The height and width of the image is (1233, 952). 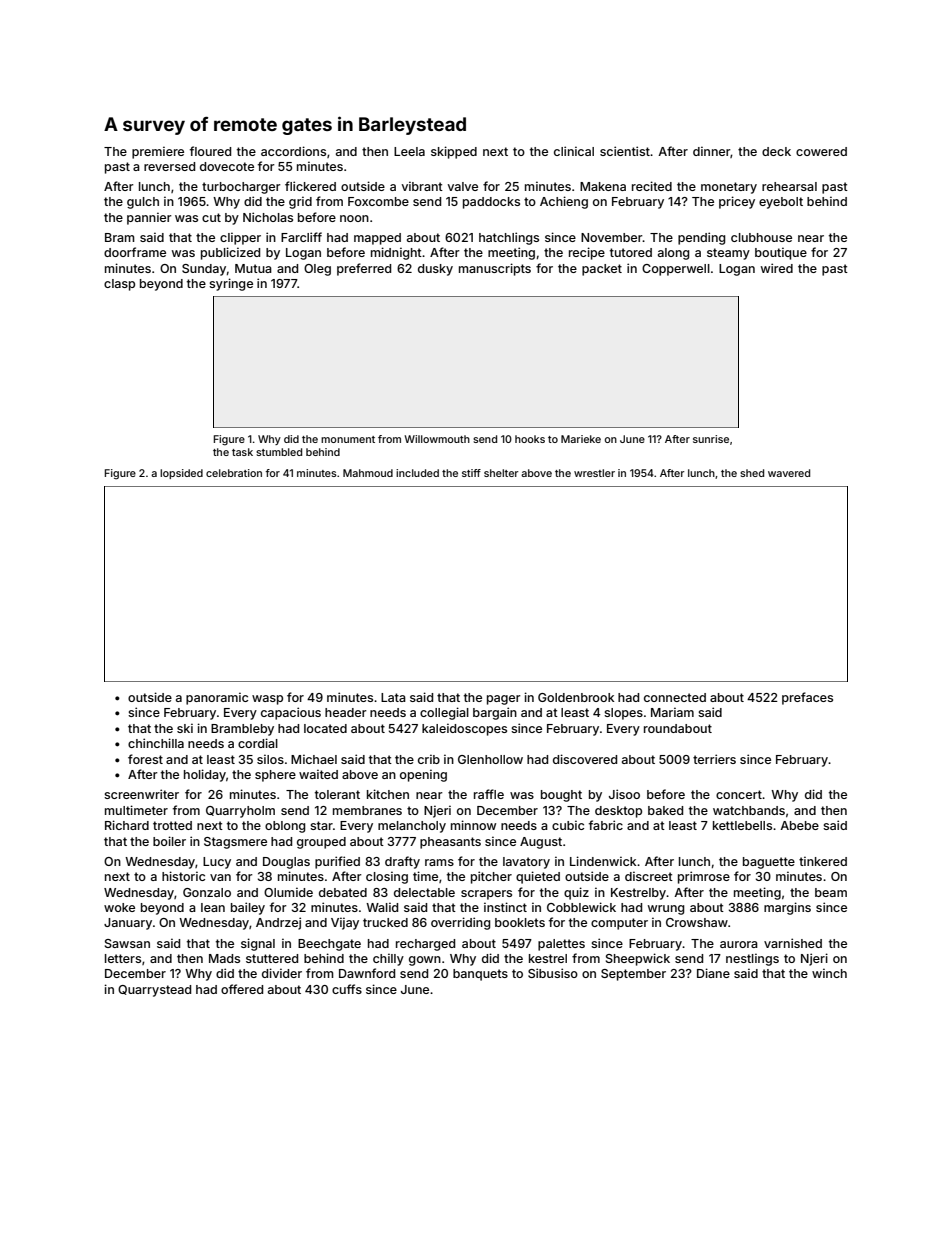 What do you see at coordinates (530, 439) in the image?
I see `hooks` at bounding box center [530, 439].
